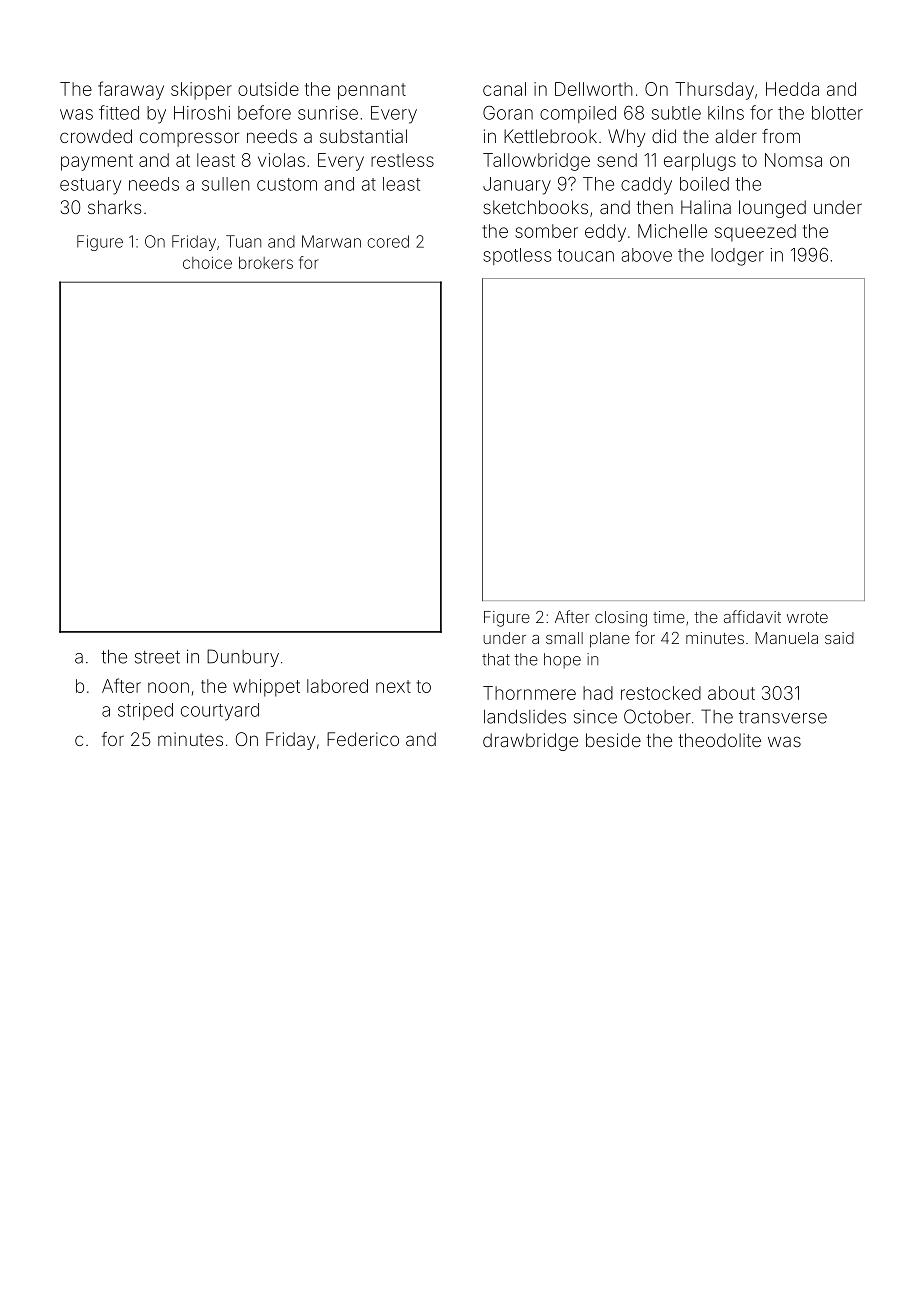 This document has width=924, height=1308. Describe the element at coordinates (550, 136) in the document. I see `Kettlebrook` at that location.
